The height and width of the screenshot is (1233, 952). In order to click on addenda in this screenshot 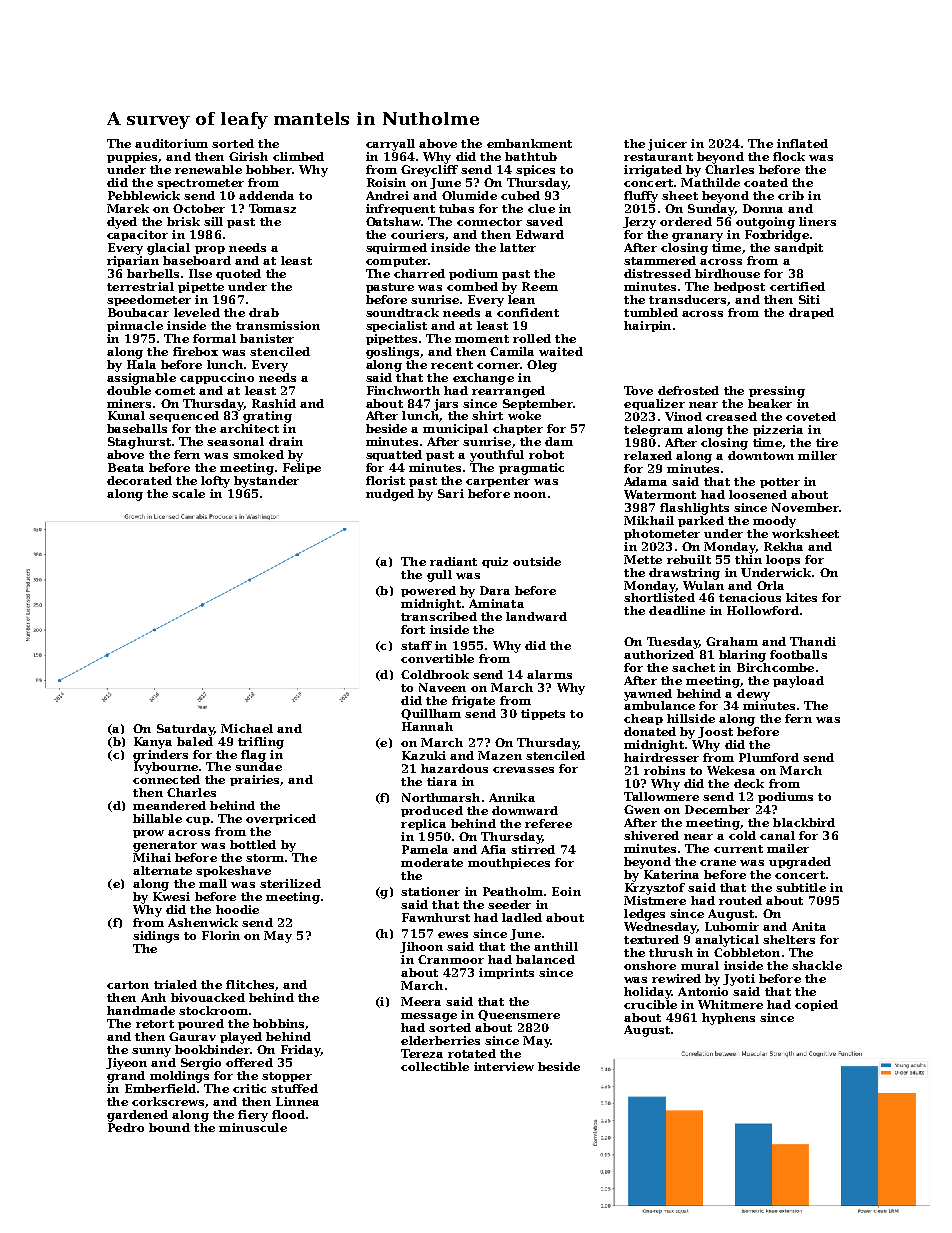, I will do `click(266, 195)`.
